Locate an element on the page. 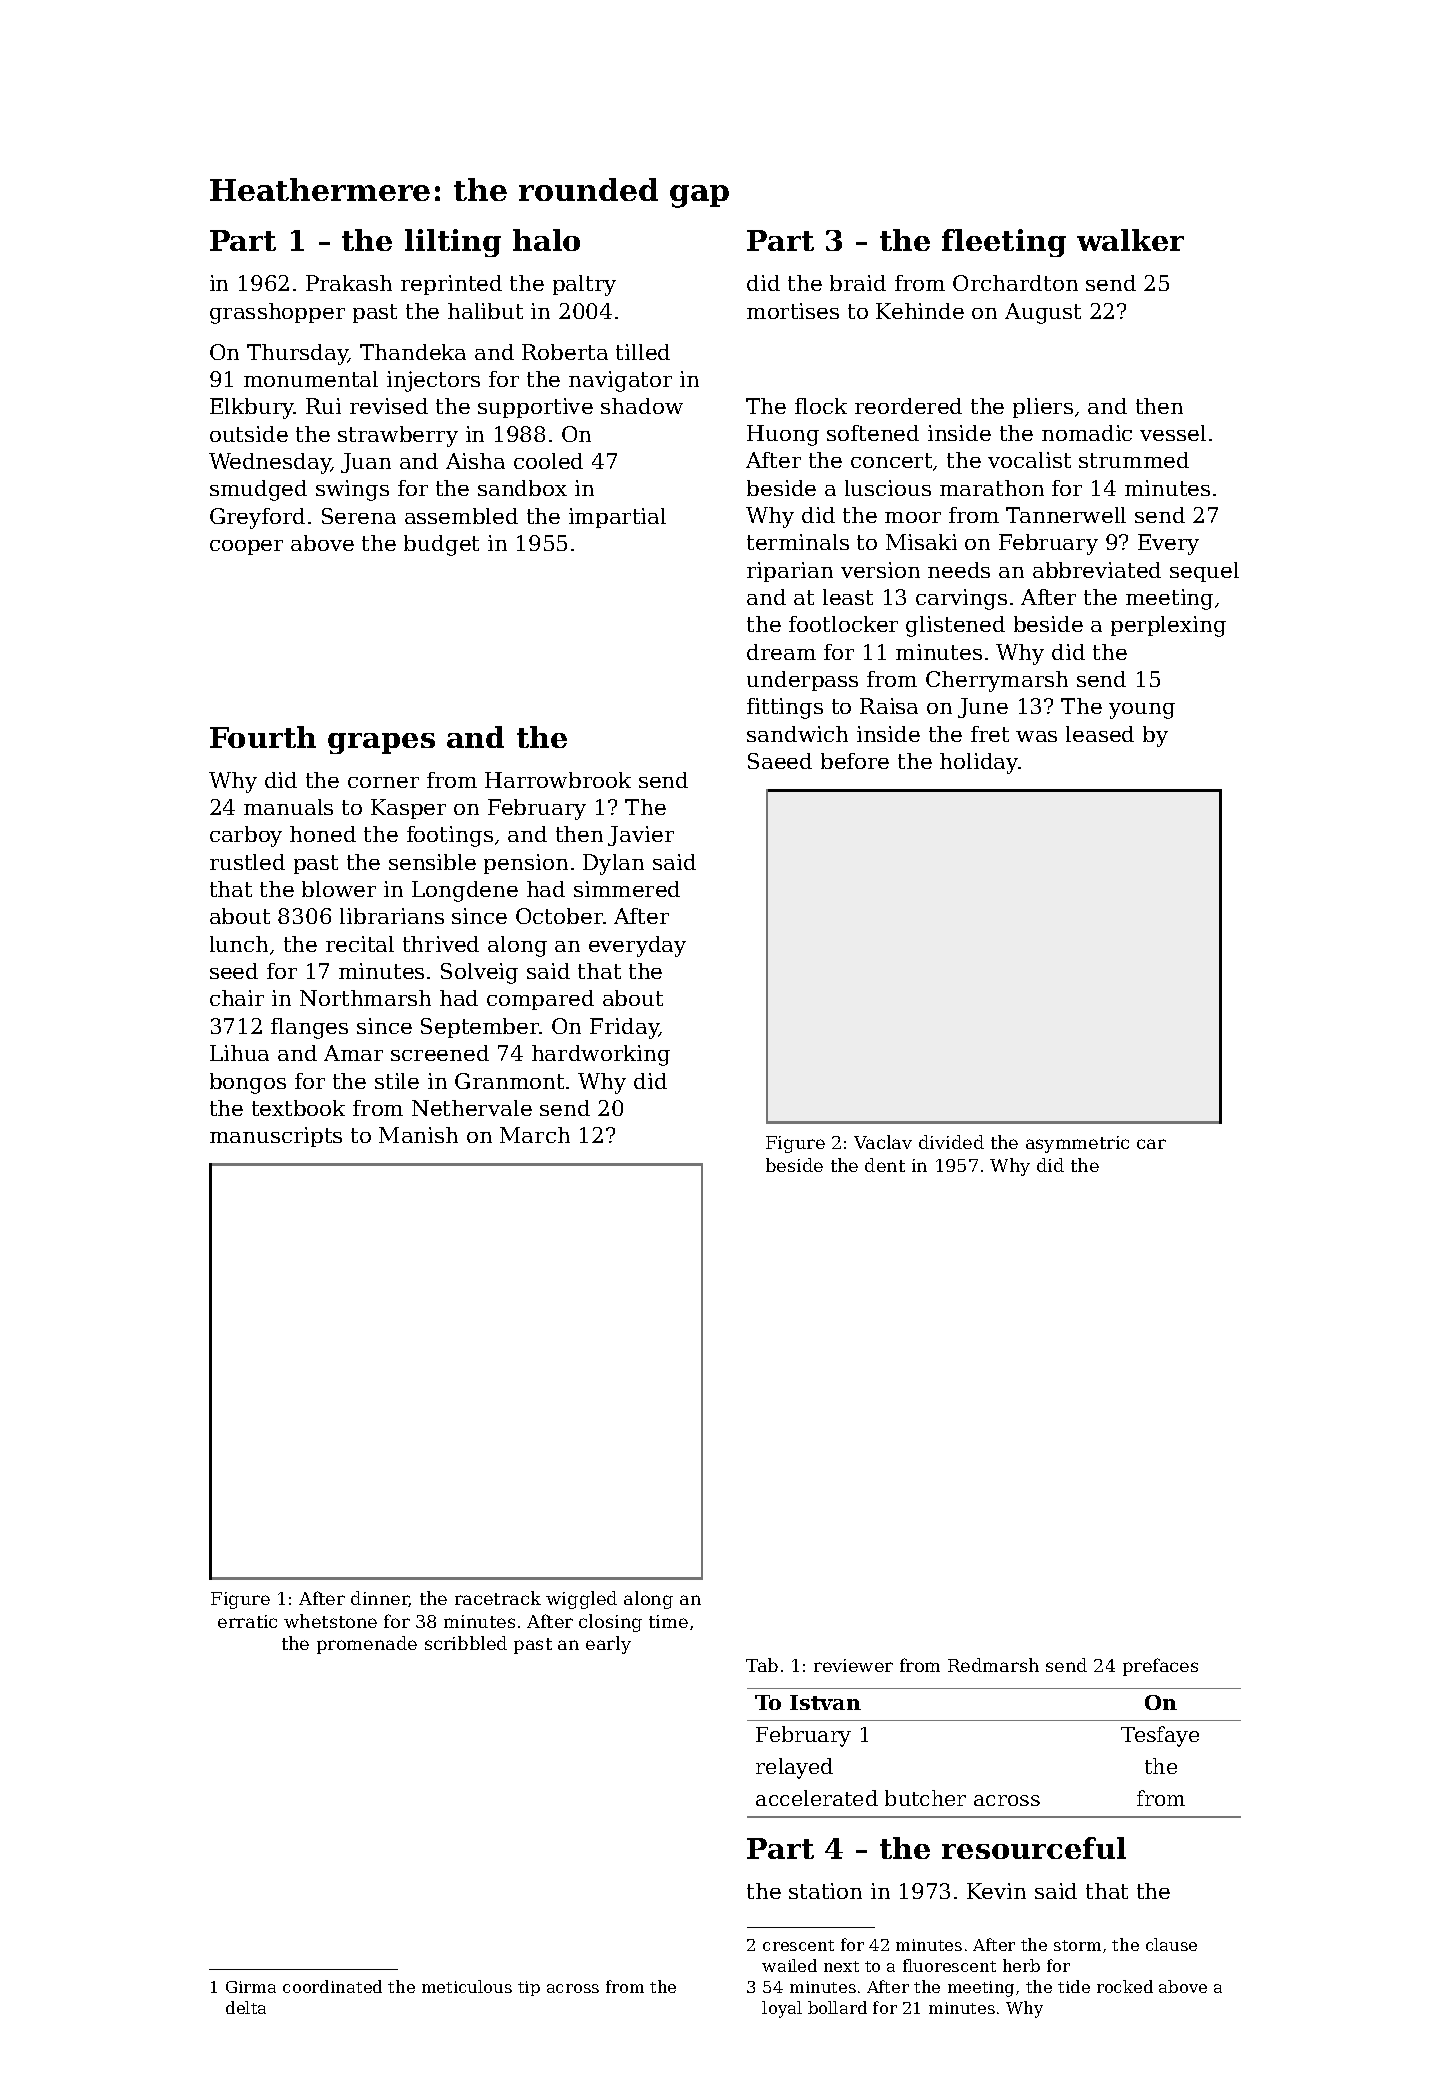 The width and height of the page is (1450, 2100). loyal is located at coordinates (782, 2009).
